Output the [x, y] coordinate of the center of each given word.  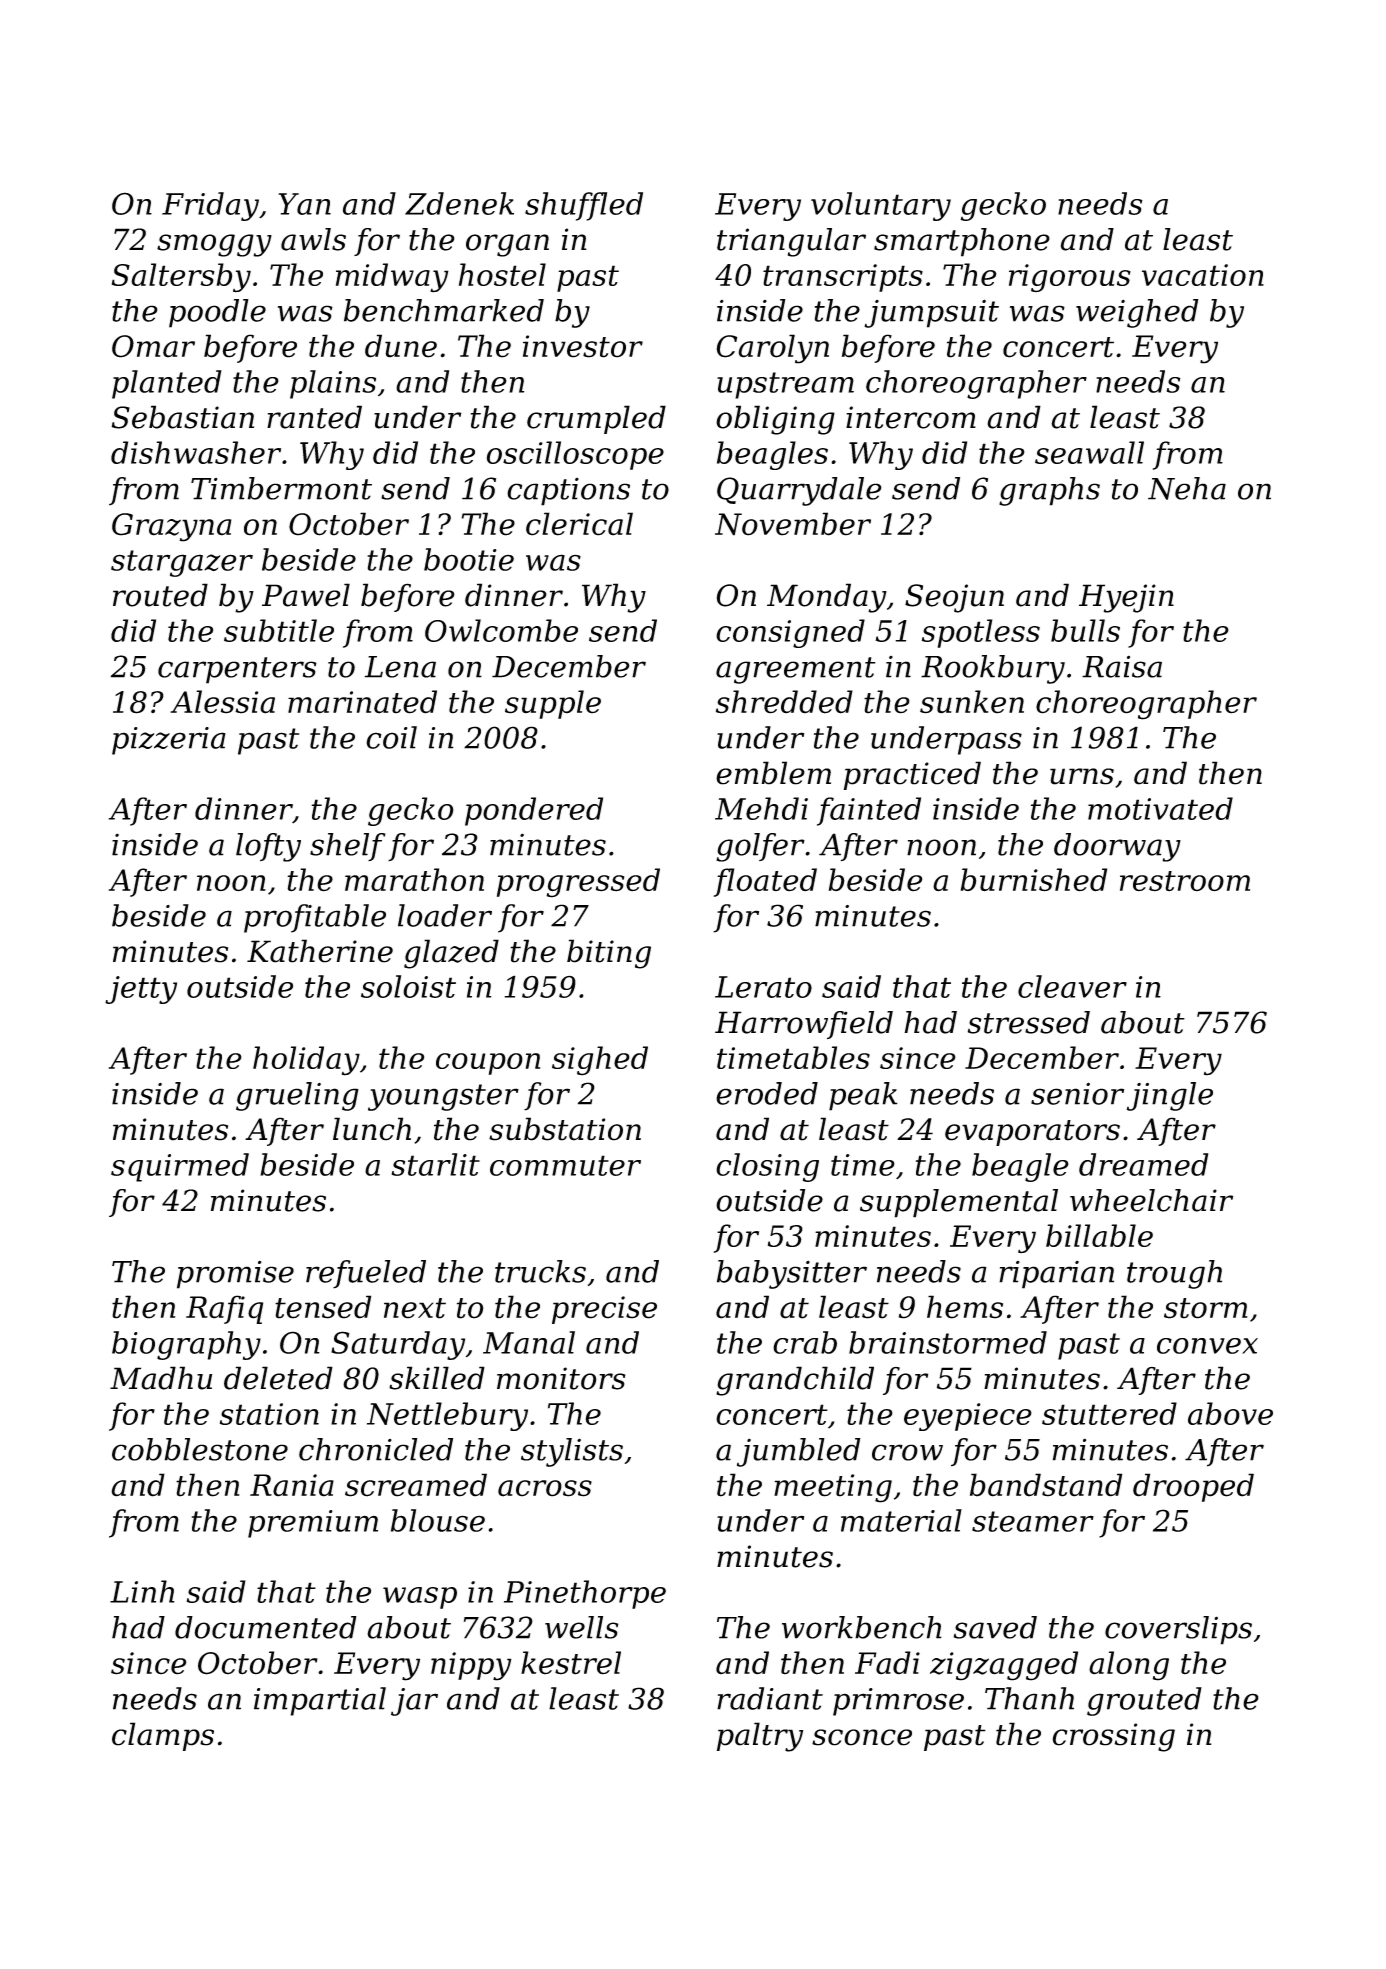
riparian [1056, 1275]
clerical [579, 524]
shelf [348, 847]
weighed [1137, 313]
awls [313, 239]
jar [414, 1702]
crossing [1113, 1737]
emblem [773, 773]
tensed [323, 1307]
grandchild [795, 1381]
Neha [1187, 488]
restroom [1185, 881]
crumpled [596, 419]
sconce [862, 1737]
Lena [400, 667]
